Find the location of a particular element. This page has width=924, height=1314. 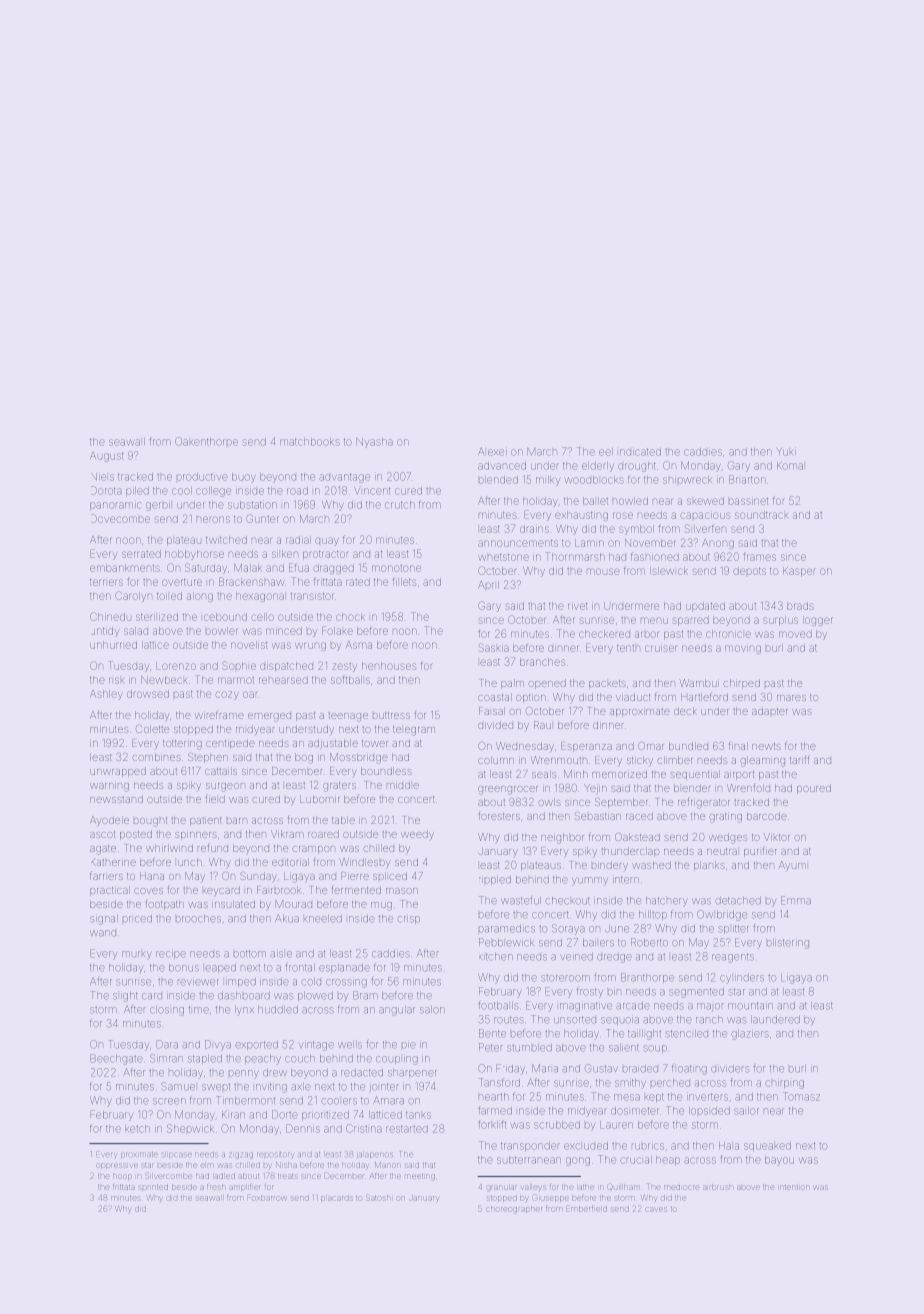

seals is located at coordinates (544, 774).
